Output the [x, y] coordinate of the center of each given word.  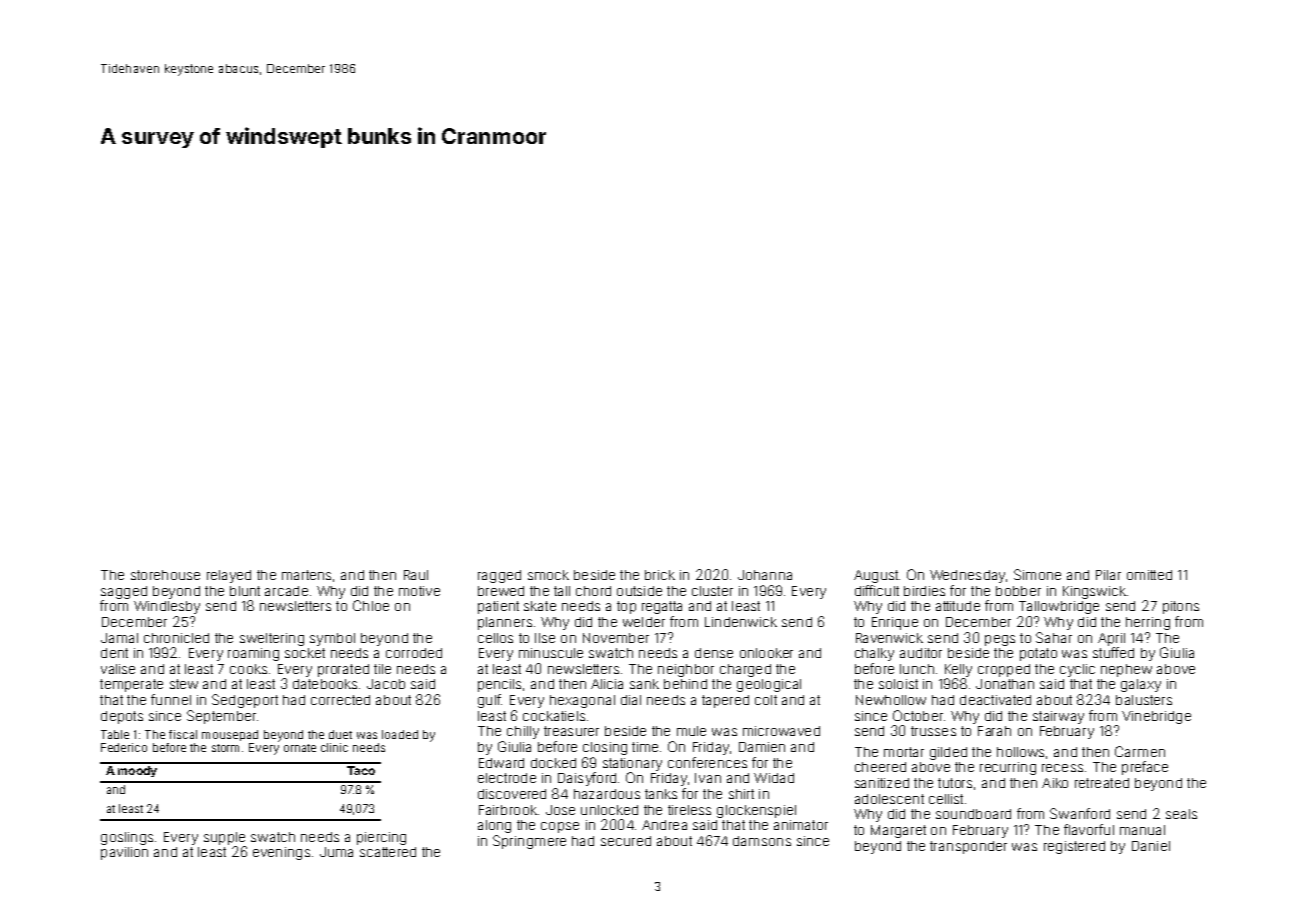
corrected [340, 700]
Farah [994, 731]
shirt [741, 794]
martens [306, 575]
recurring [1008, 768]
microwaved [781, 731]
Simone [1037, 574]
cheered [880, 767]
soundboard [973, 814]
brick [660, 575]
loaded [400, 734]
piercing [381, 838]
